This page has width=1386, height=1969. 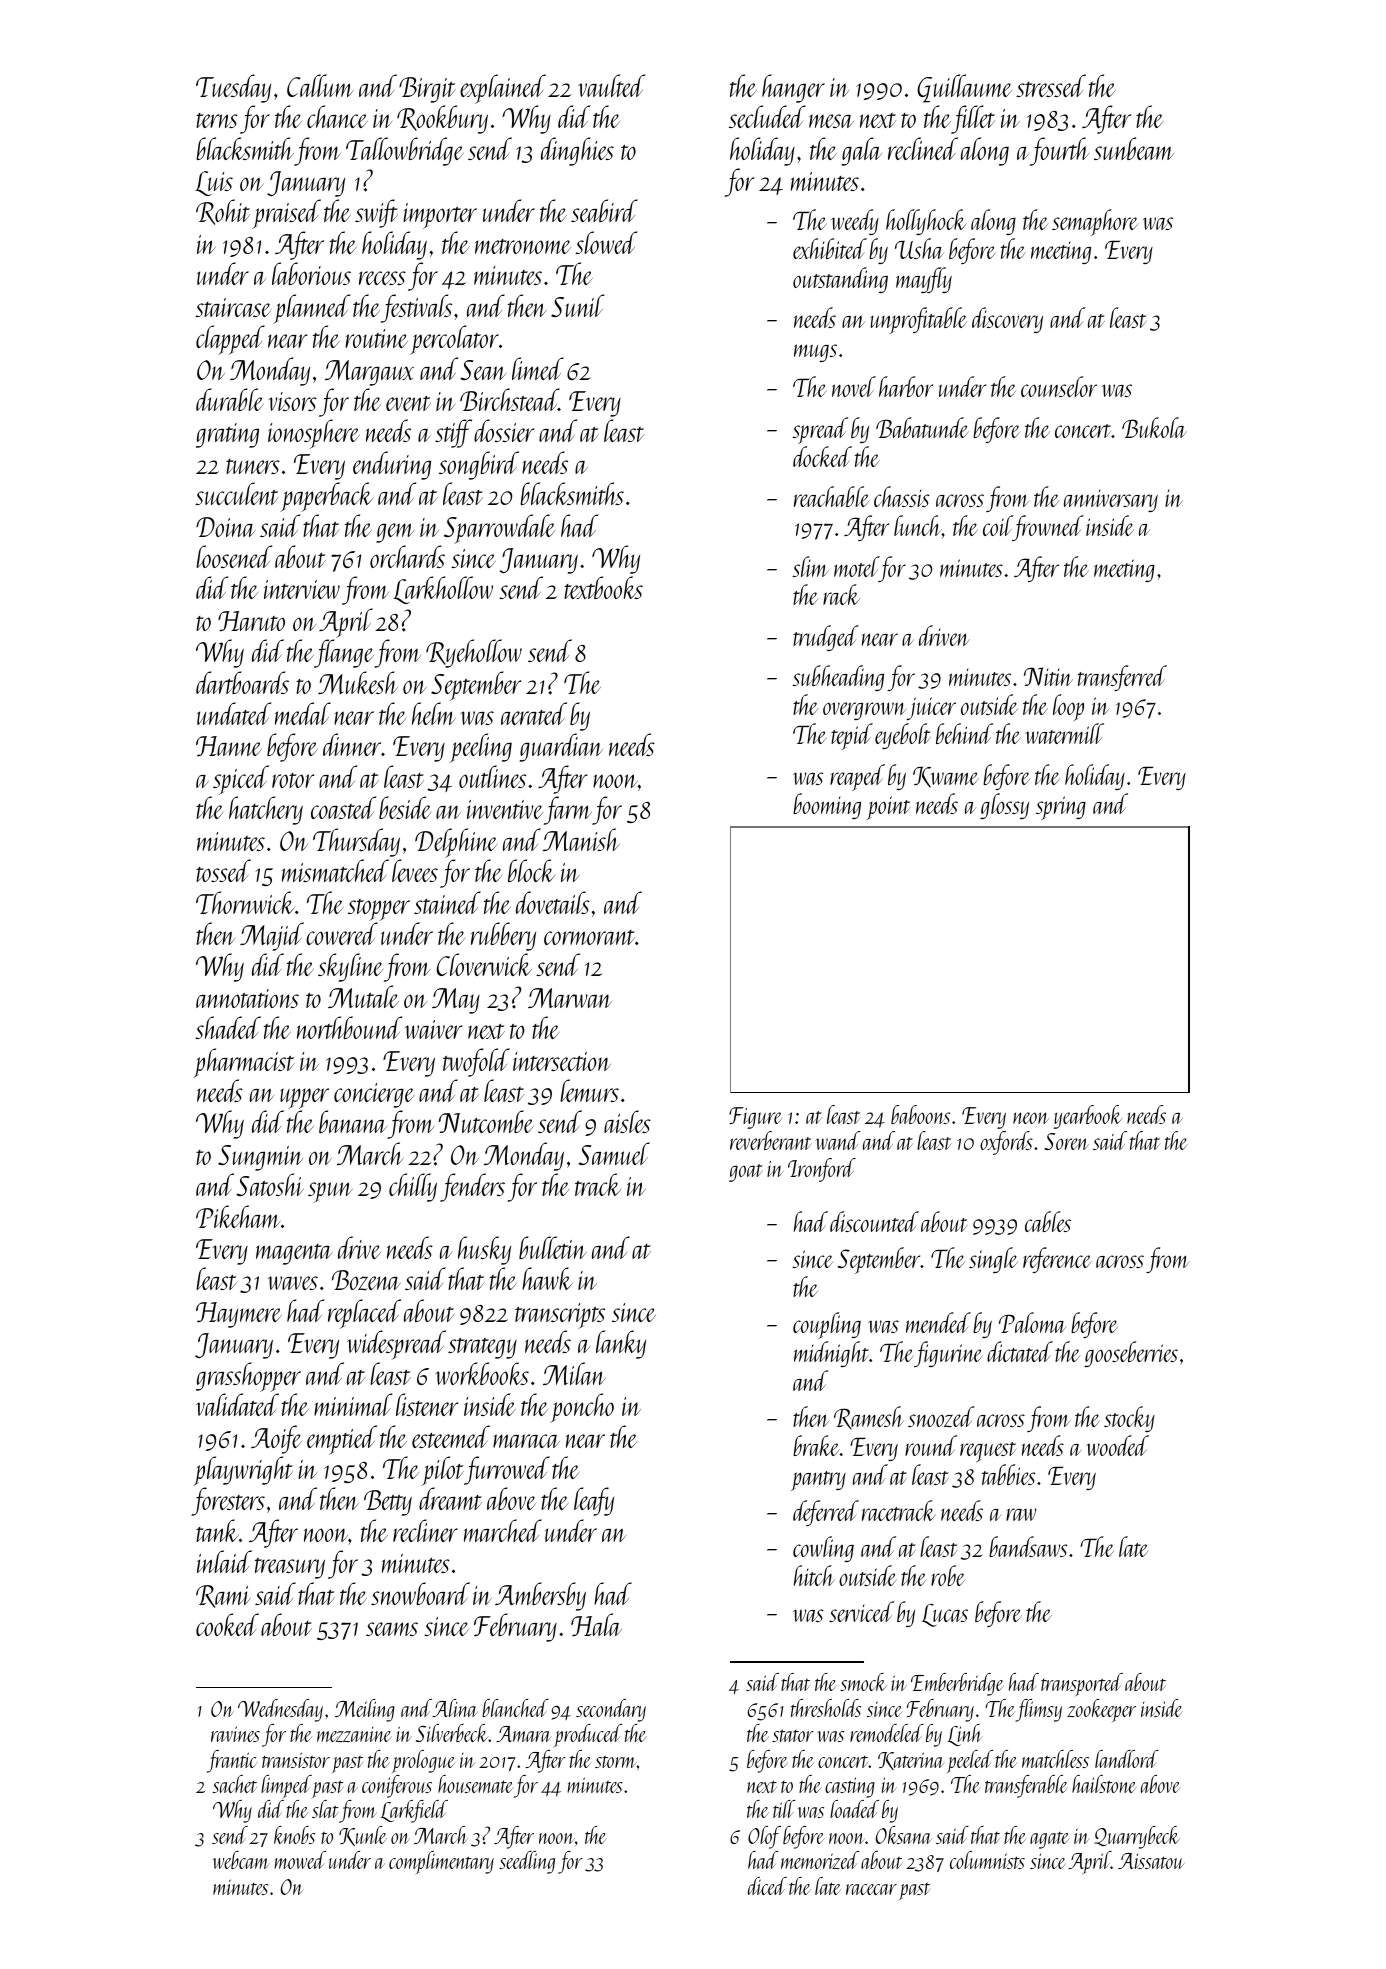 What do you see at coordinates (827, 806) in the page?
I see `booming` at bounding box center [827, 806].
